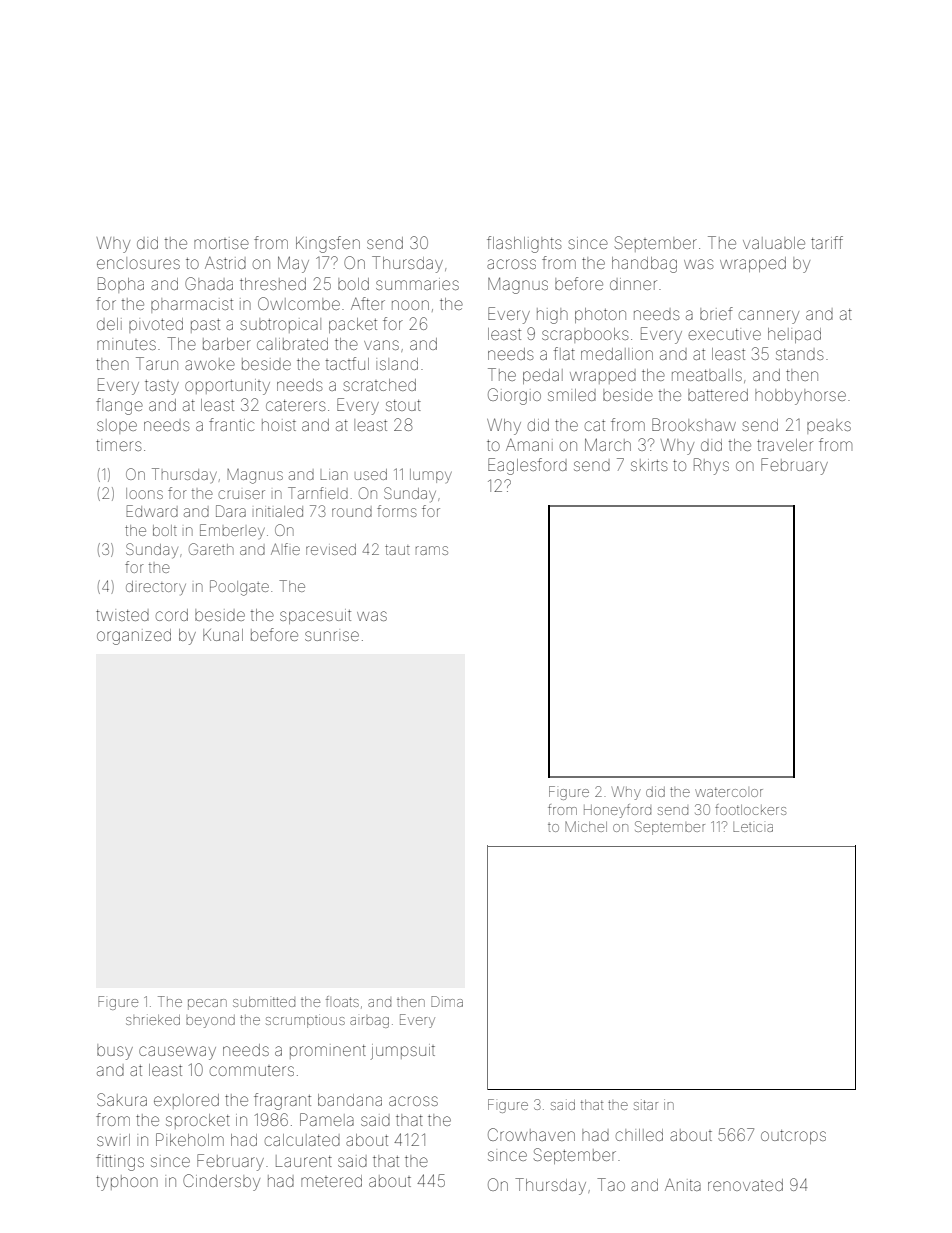 The image size is (952, 1233). I want to click on typhoon, so click(127, 1183).
